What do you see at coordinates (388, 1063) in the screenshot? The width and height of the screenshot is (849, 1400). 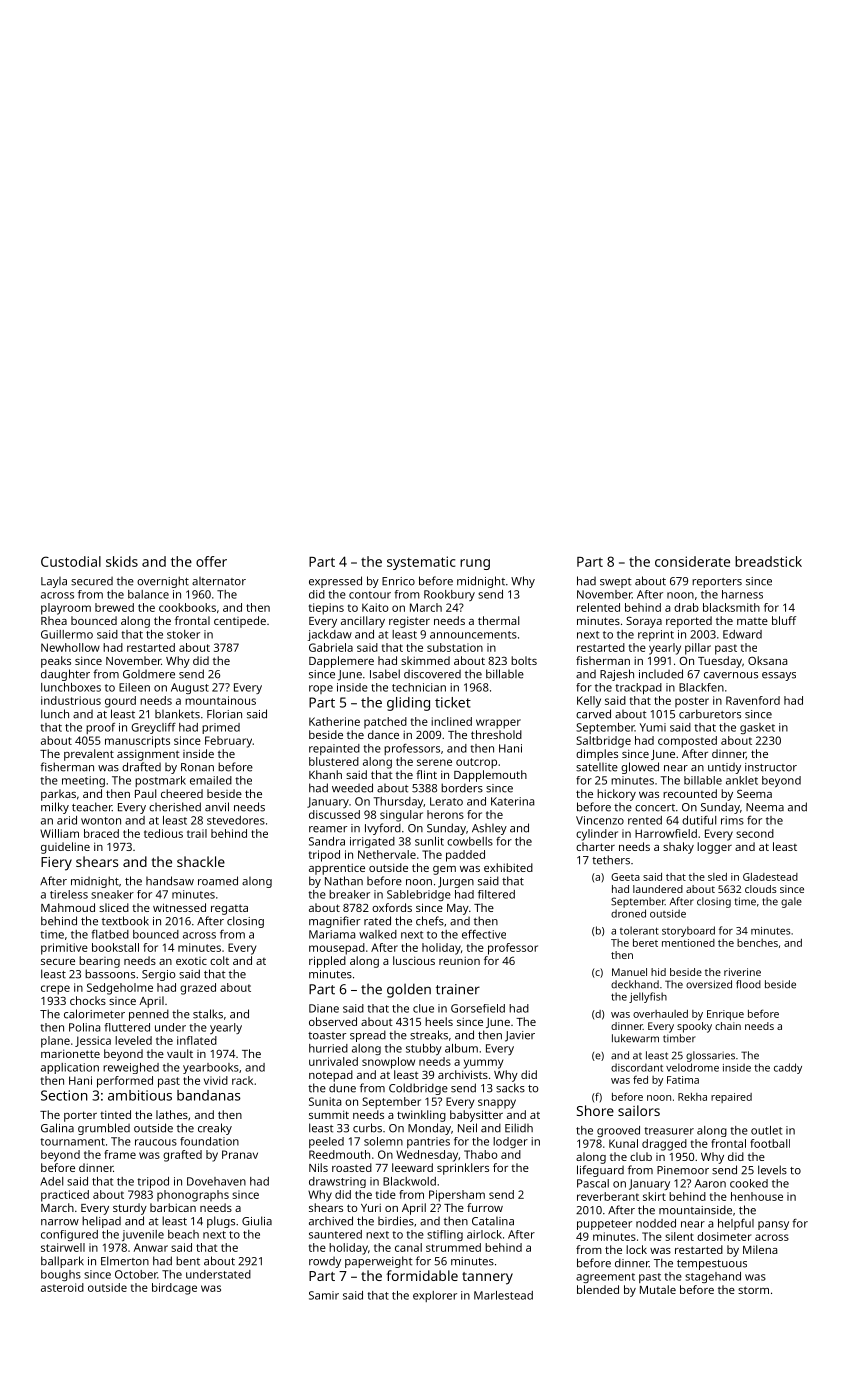 I see `snowplow` at bounding box center [388, 1063].
